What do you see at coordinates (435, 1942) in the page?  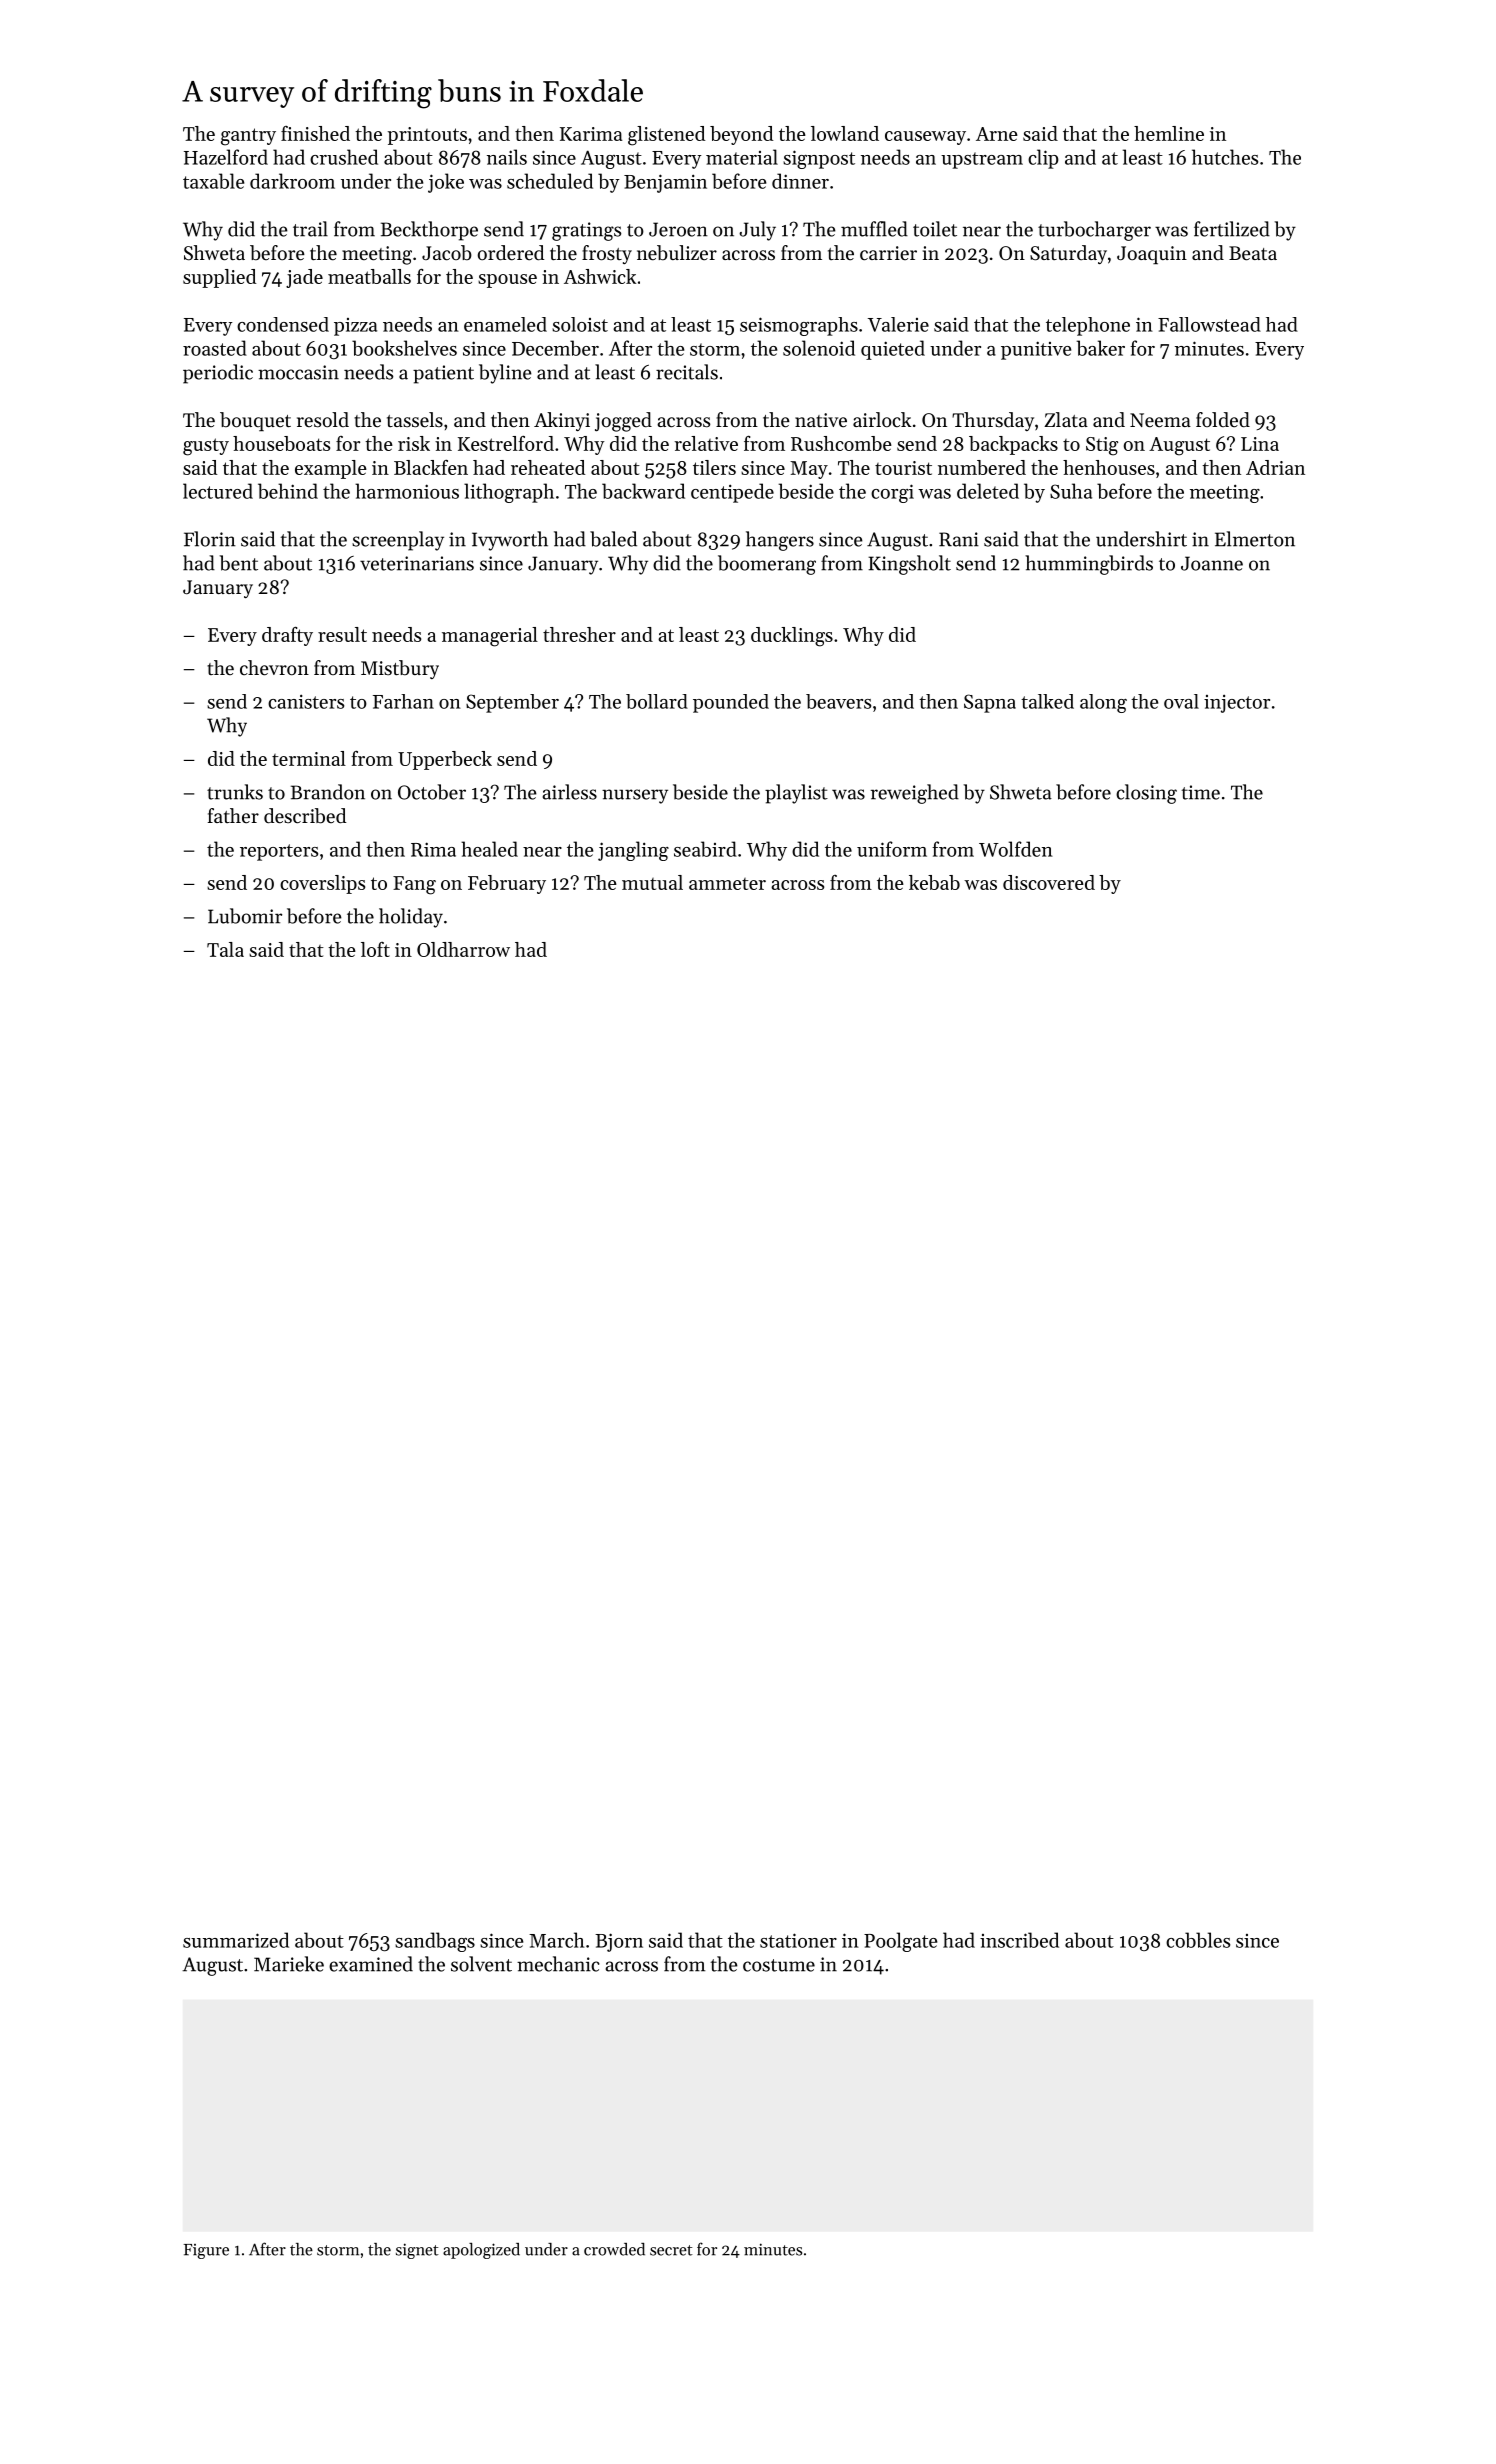 I see `sandbags` at bounding box center [435, 1942].
